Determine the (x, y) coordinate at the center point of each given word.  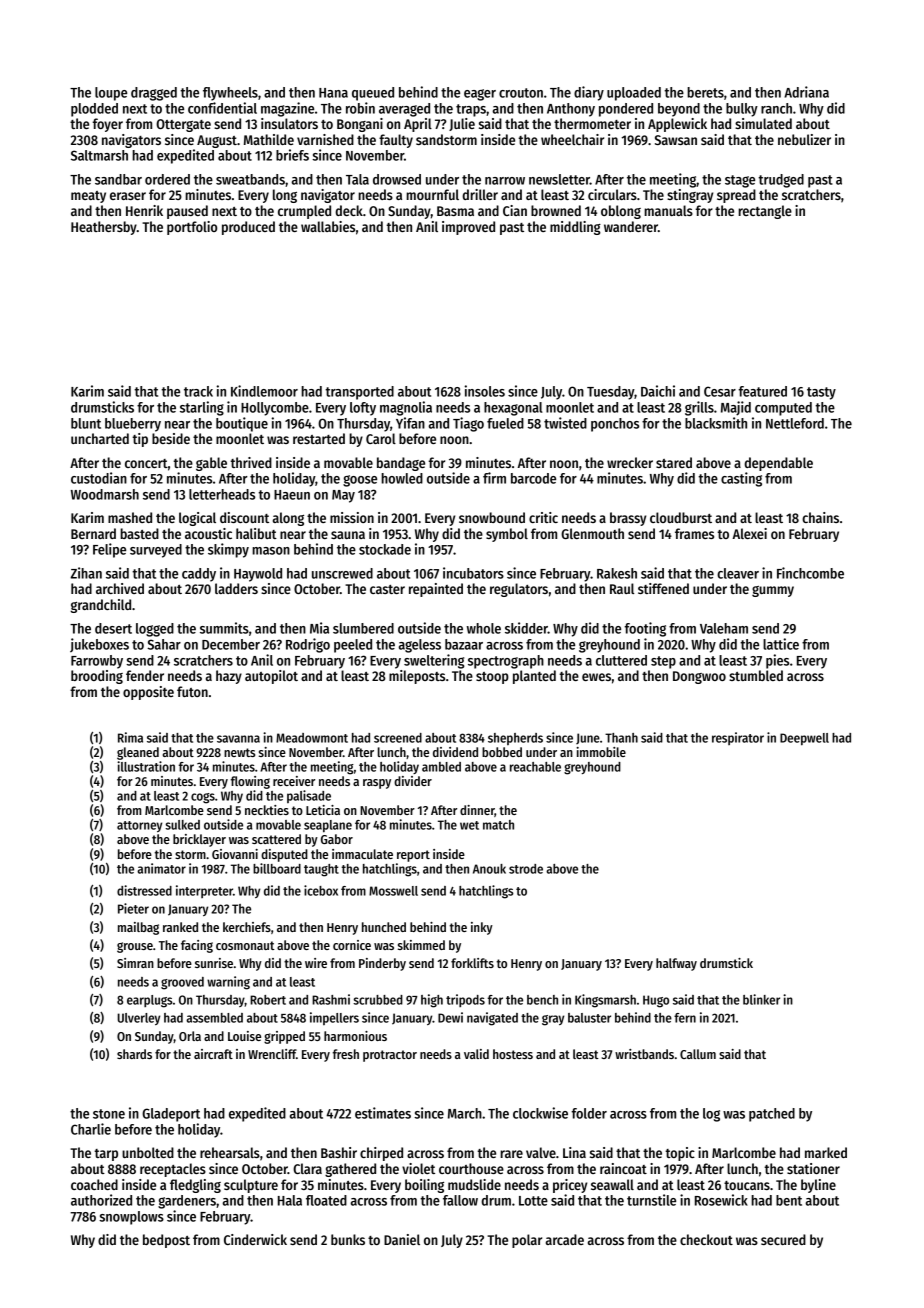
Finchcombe (810, 573)
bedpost (166, 1241)
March (465, 1113)
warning (228, 983)
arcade (565, 1239)
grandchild (100, 606)
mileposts (417, 677)
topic (680, 1154)
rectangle (765, 212)
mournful (432, 194)
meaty (88, 197)
